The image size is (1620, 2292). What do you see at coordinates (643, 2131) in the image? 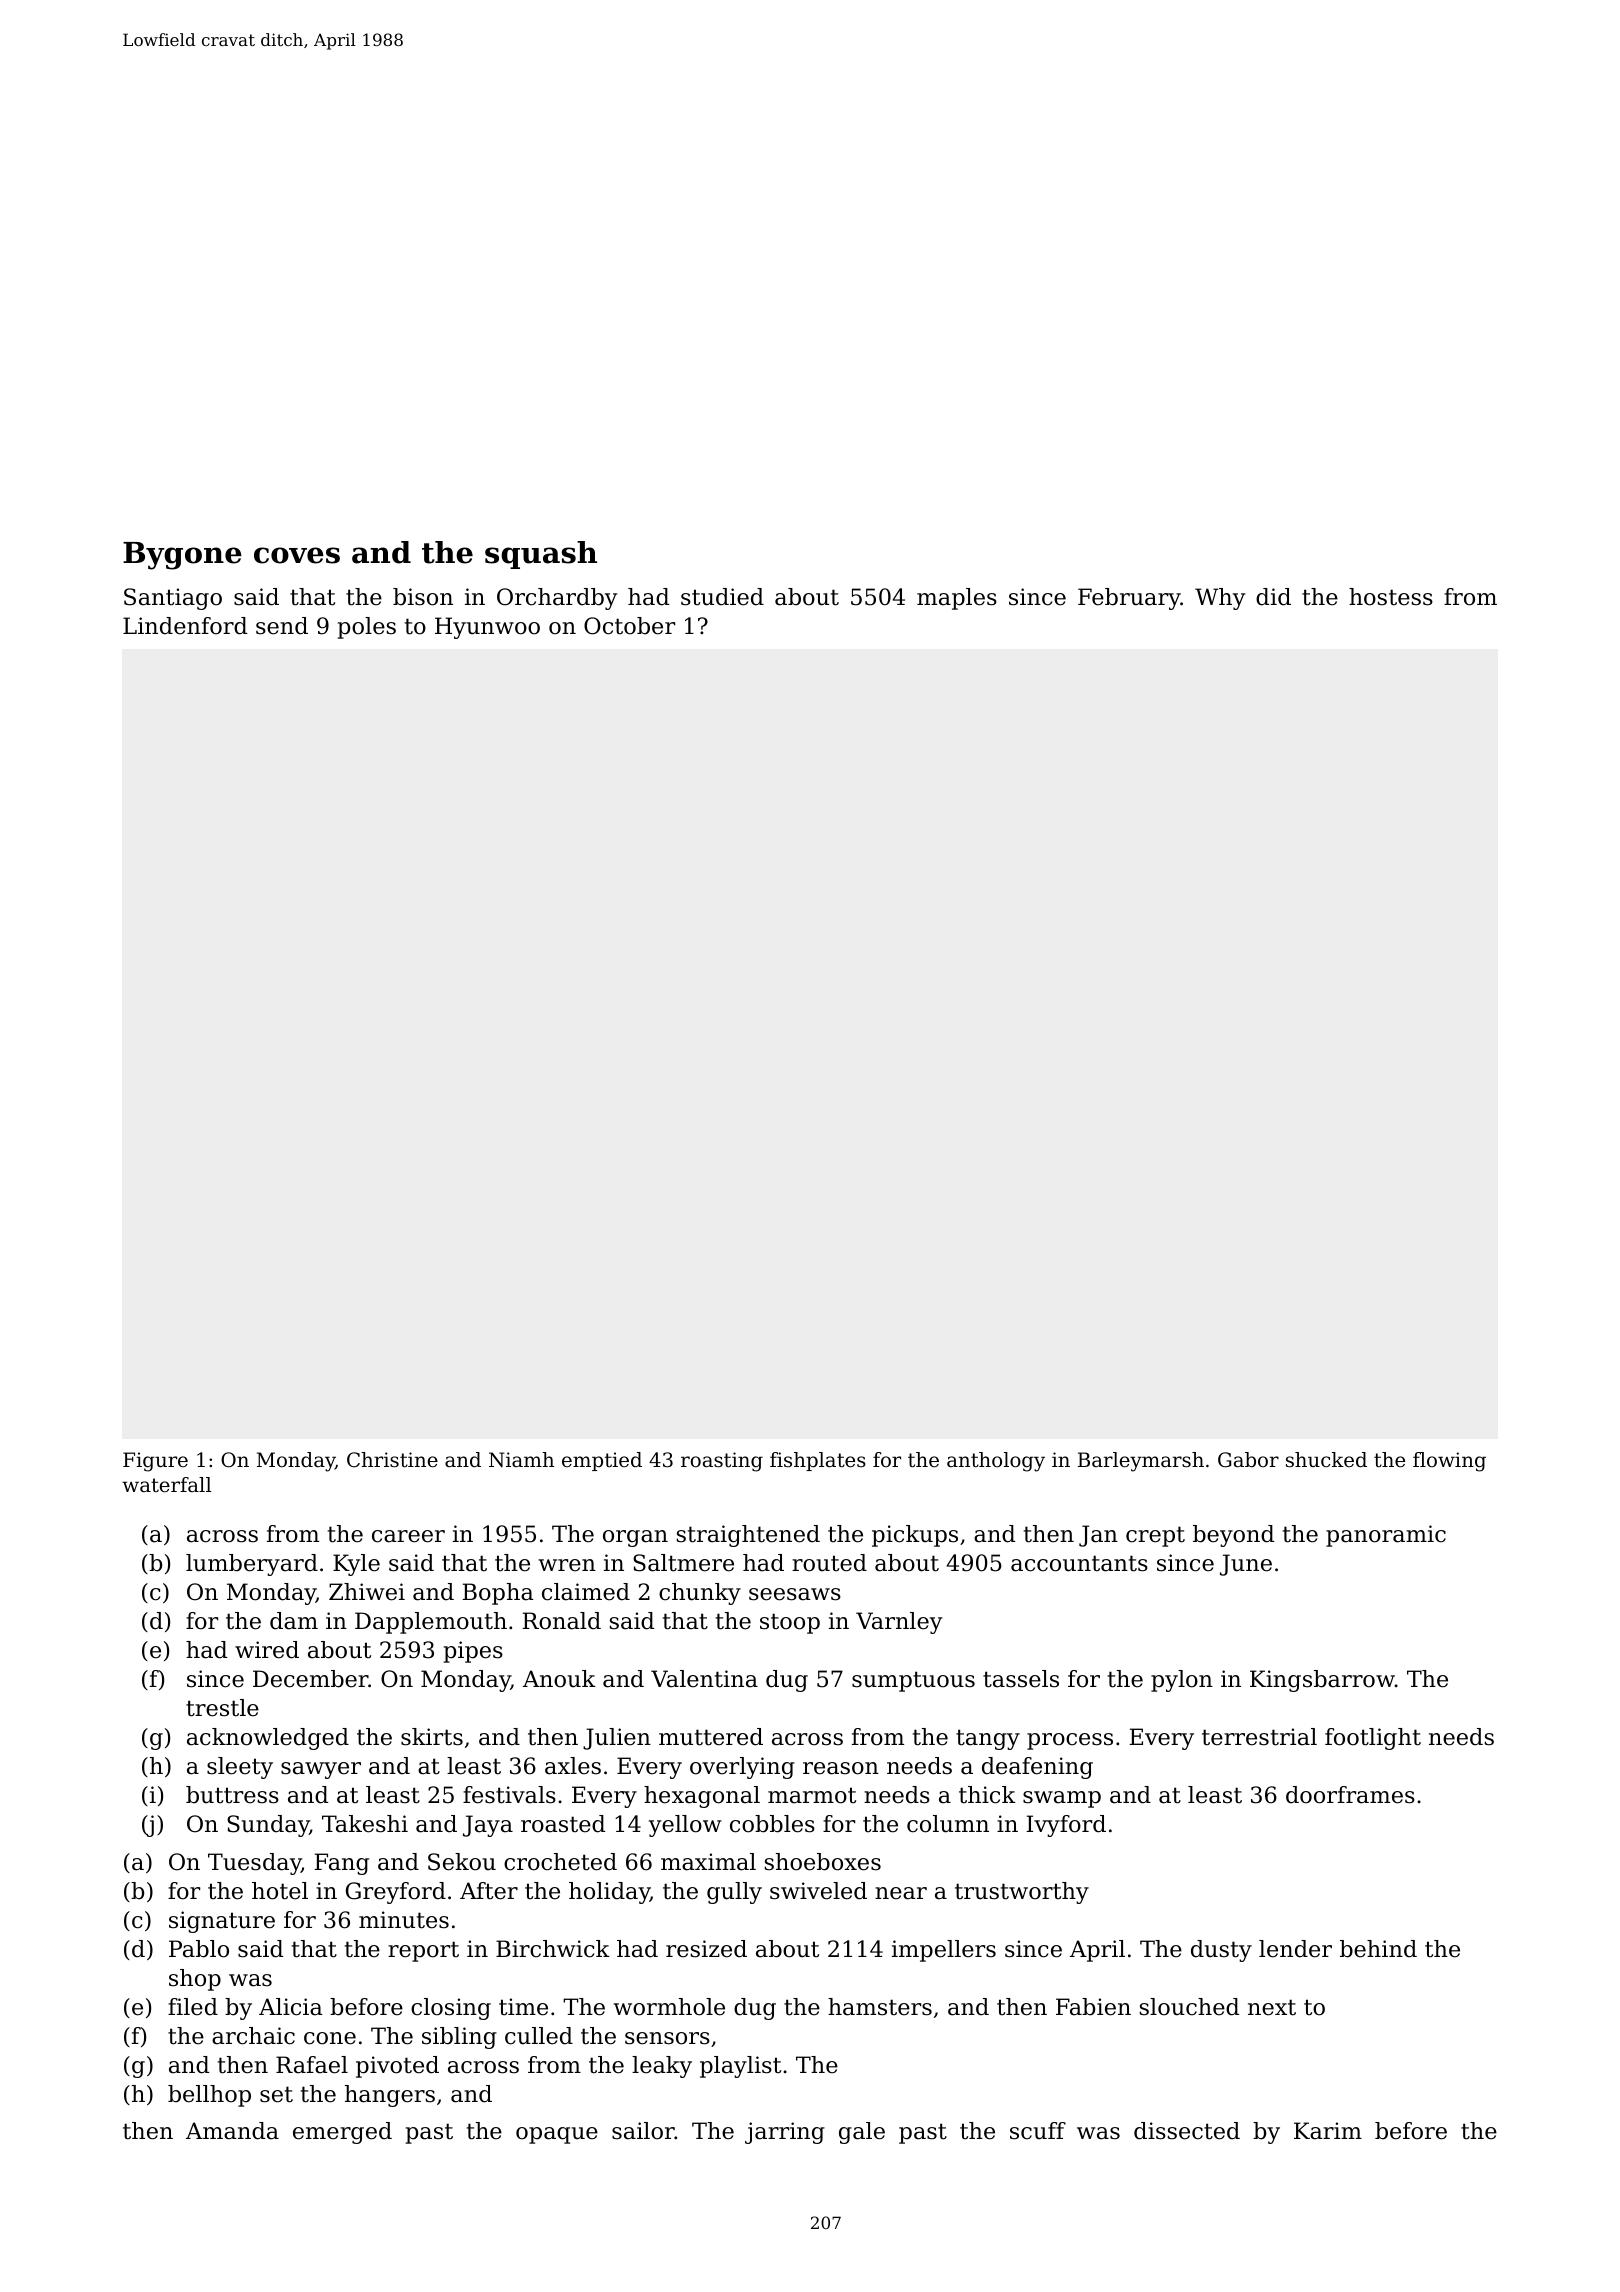
I see `sailor` at bounding box center [643, 2131].
